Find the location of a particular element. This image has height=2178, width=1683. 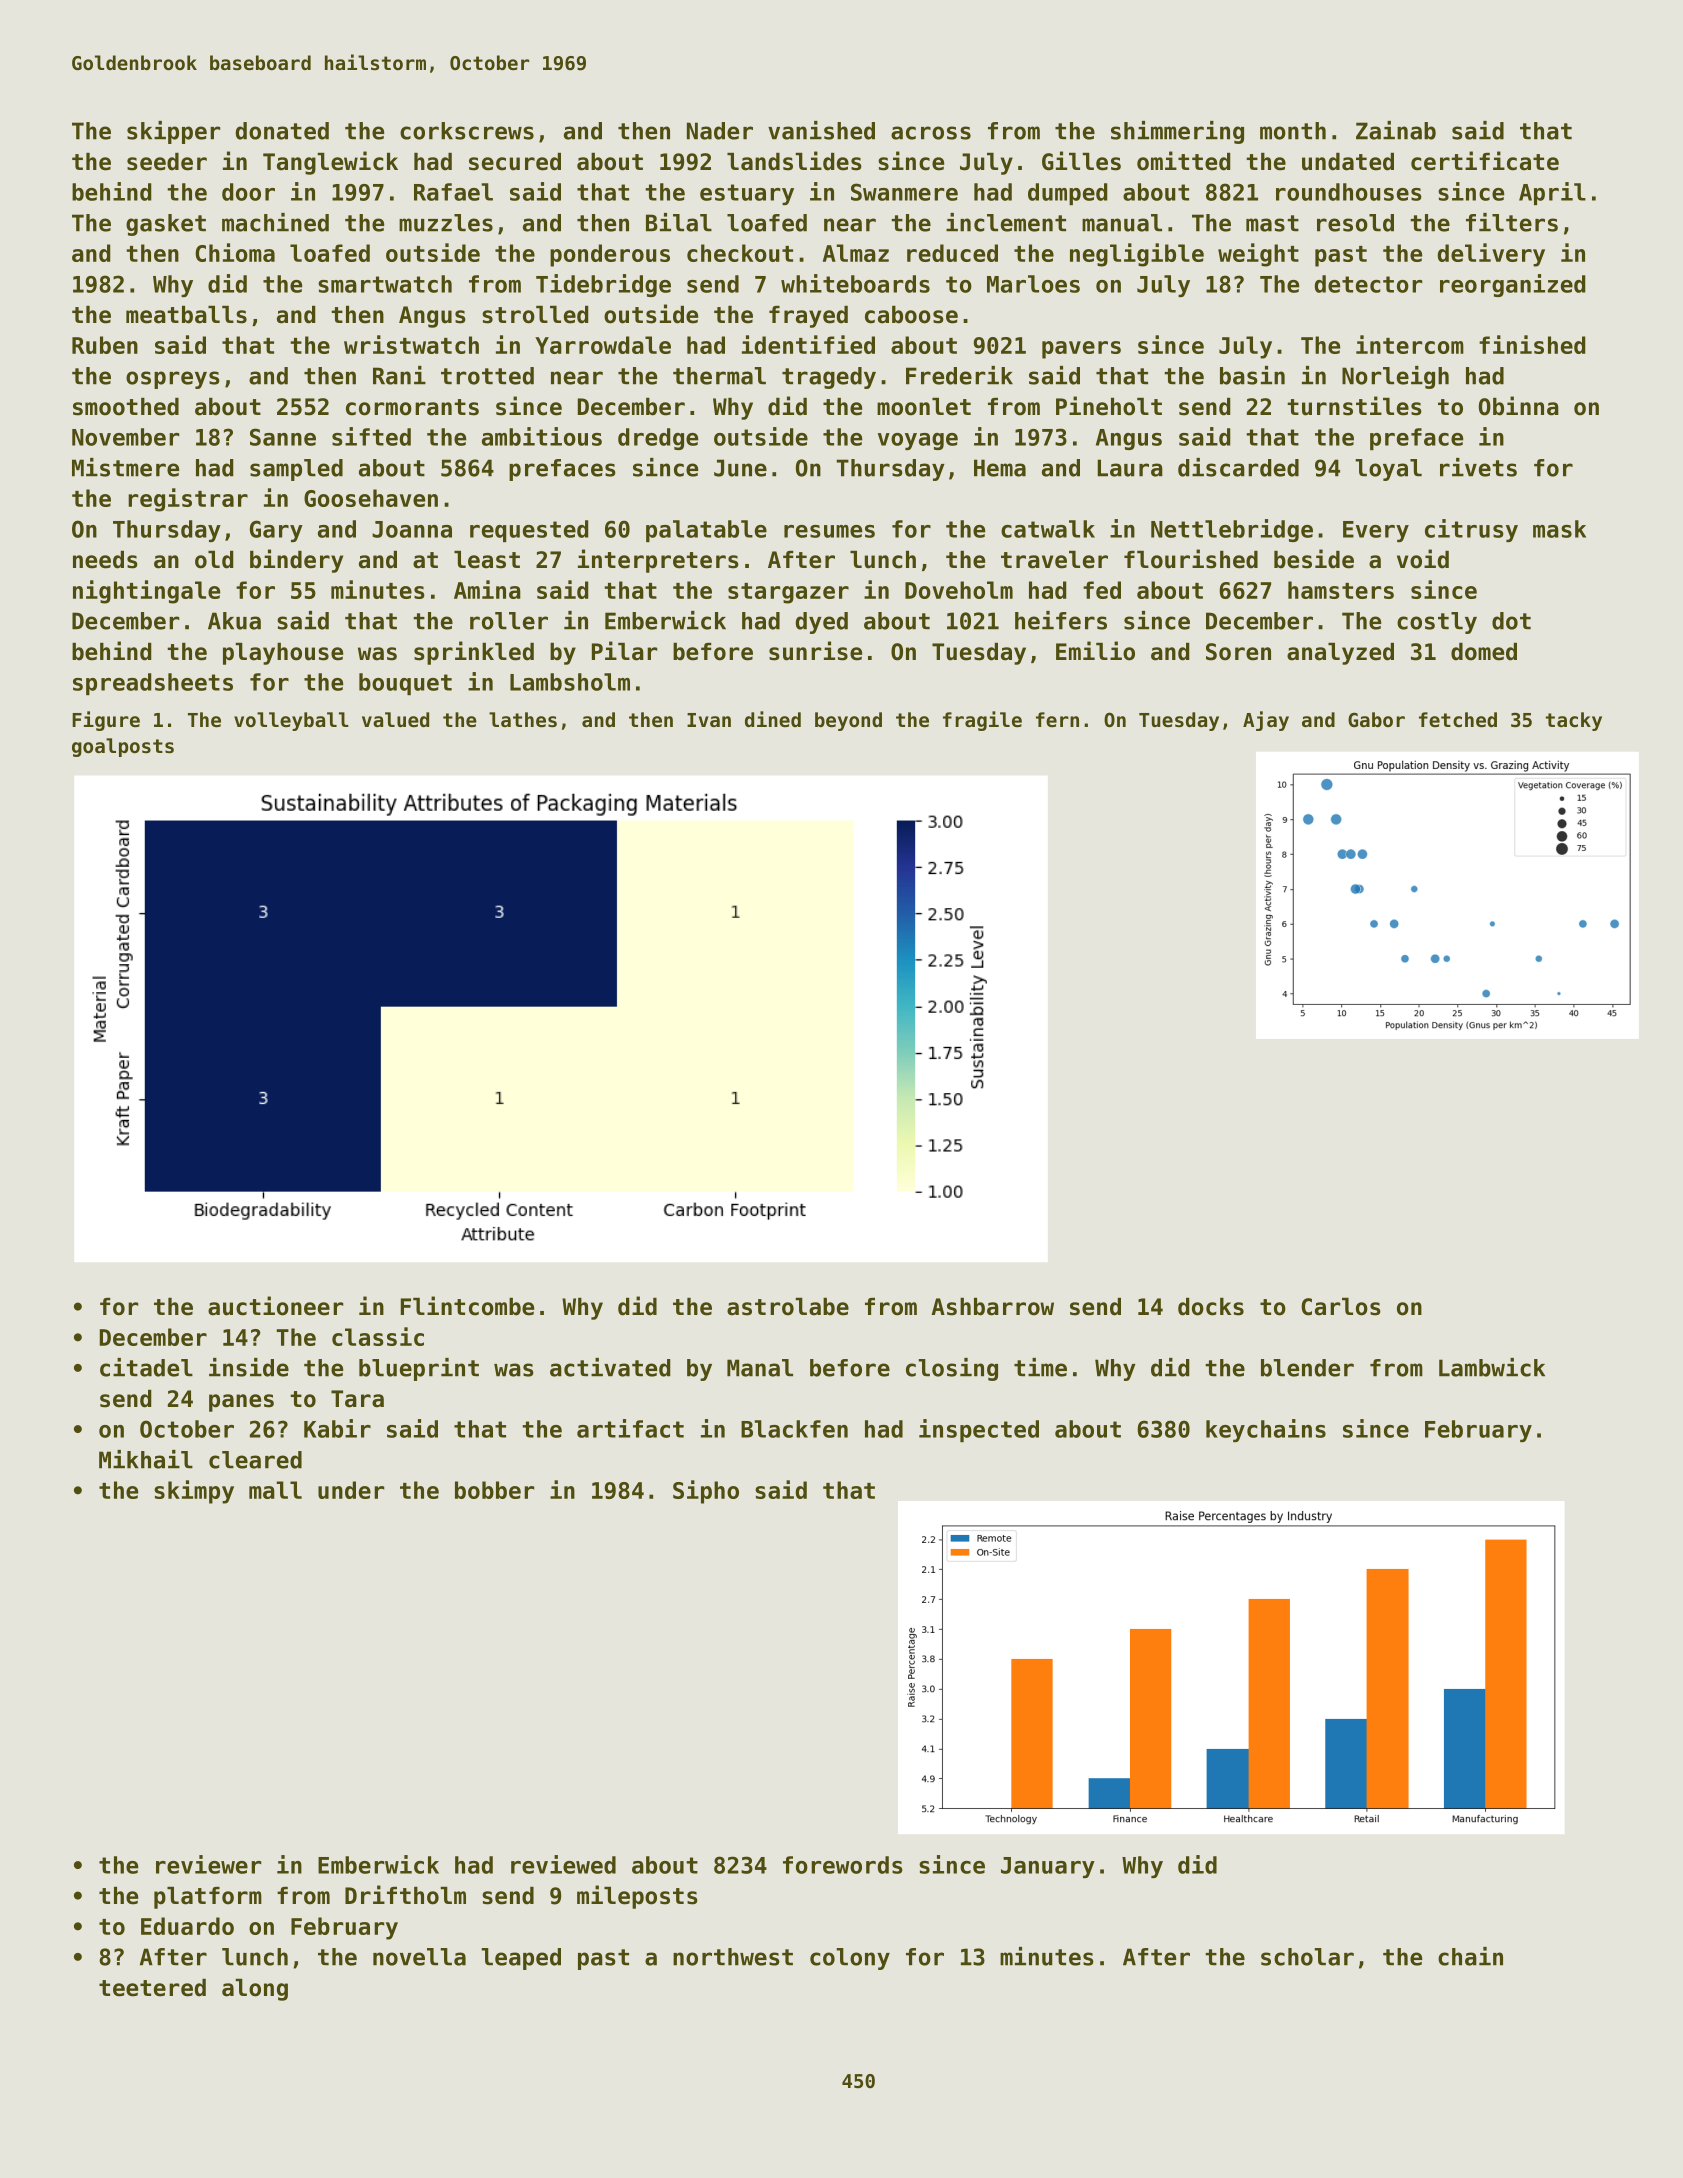

meatballs is located at coordinates (186, 315).
